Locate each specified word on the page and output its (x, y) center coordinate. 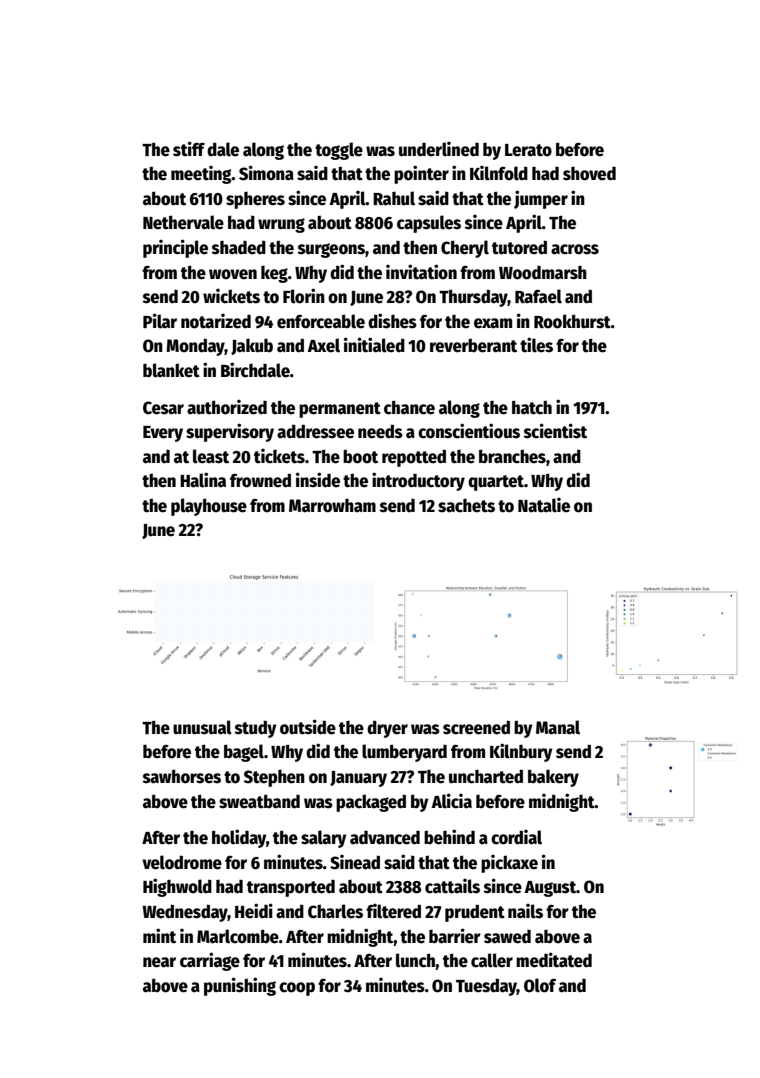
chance (409, 407)
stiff (189, 149)
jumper (541, 199)
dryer (387, 729)
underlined (439, 149)
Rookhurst (572, 321)
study (255, 729)
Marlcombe (238, 936)
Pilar (160, 321)
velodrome (182, 862)
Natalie (544, 505)
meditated (554, 960)
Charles (335, 911)
